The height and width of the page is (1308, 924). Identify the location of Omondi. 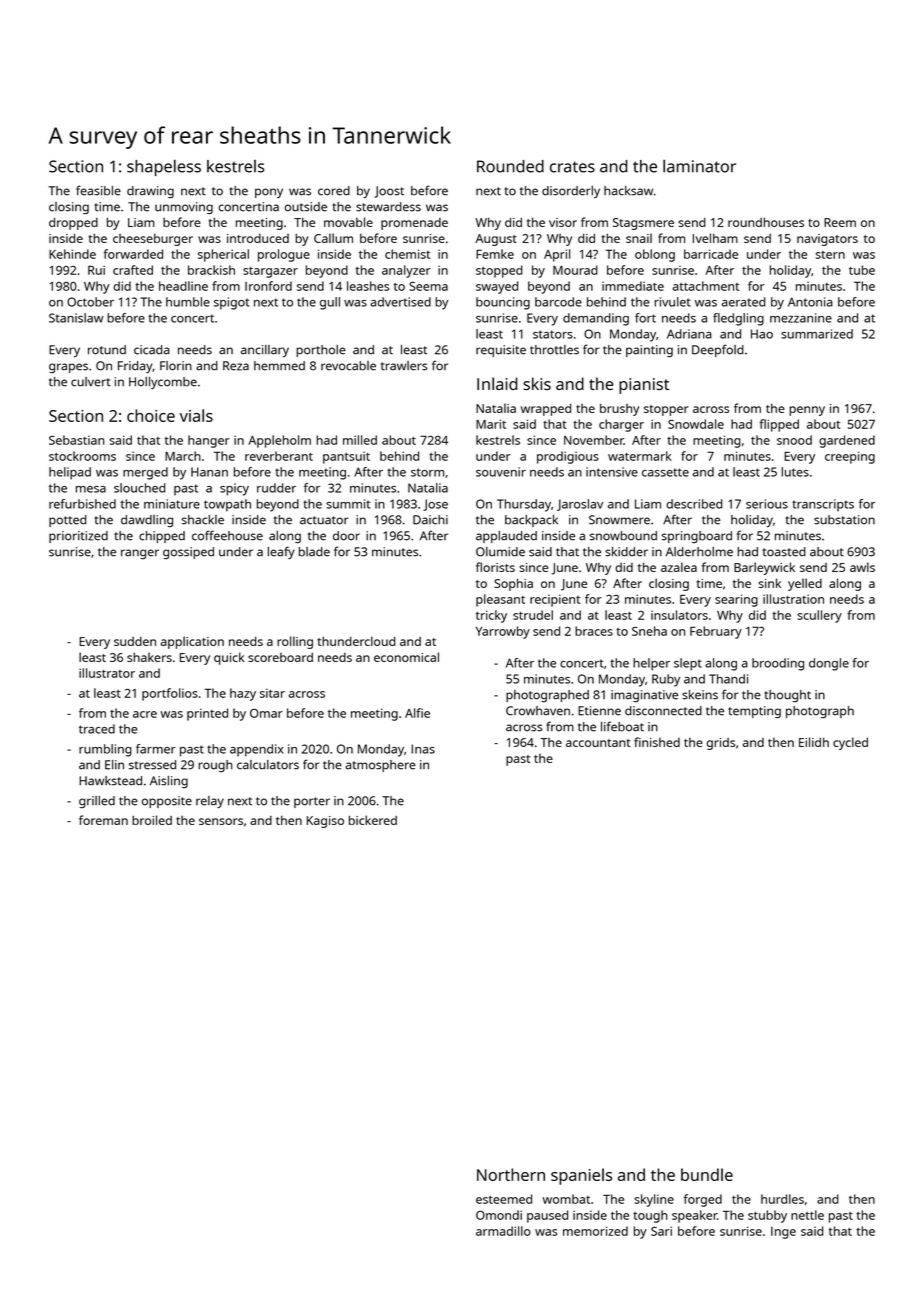
(499, 1215).
